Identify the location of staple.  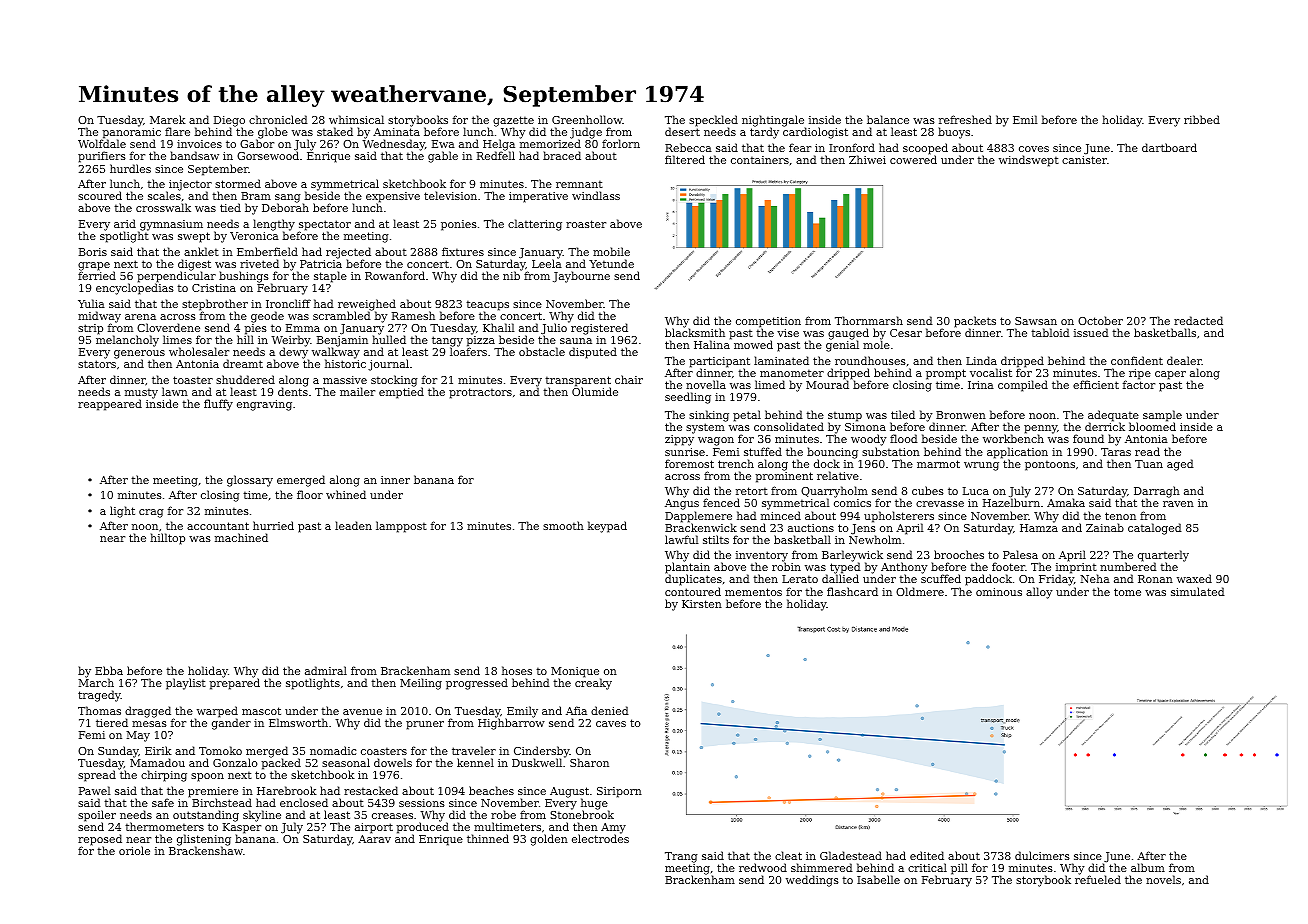
(330, 277).
